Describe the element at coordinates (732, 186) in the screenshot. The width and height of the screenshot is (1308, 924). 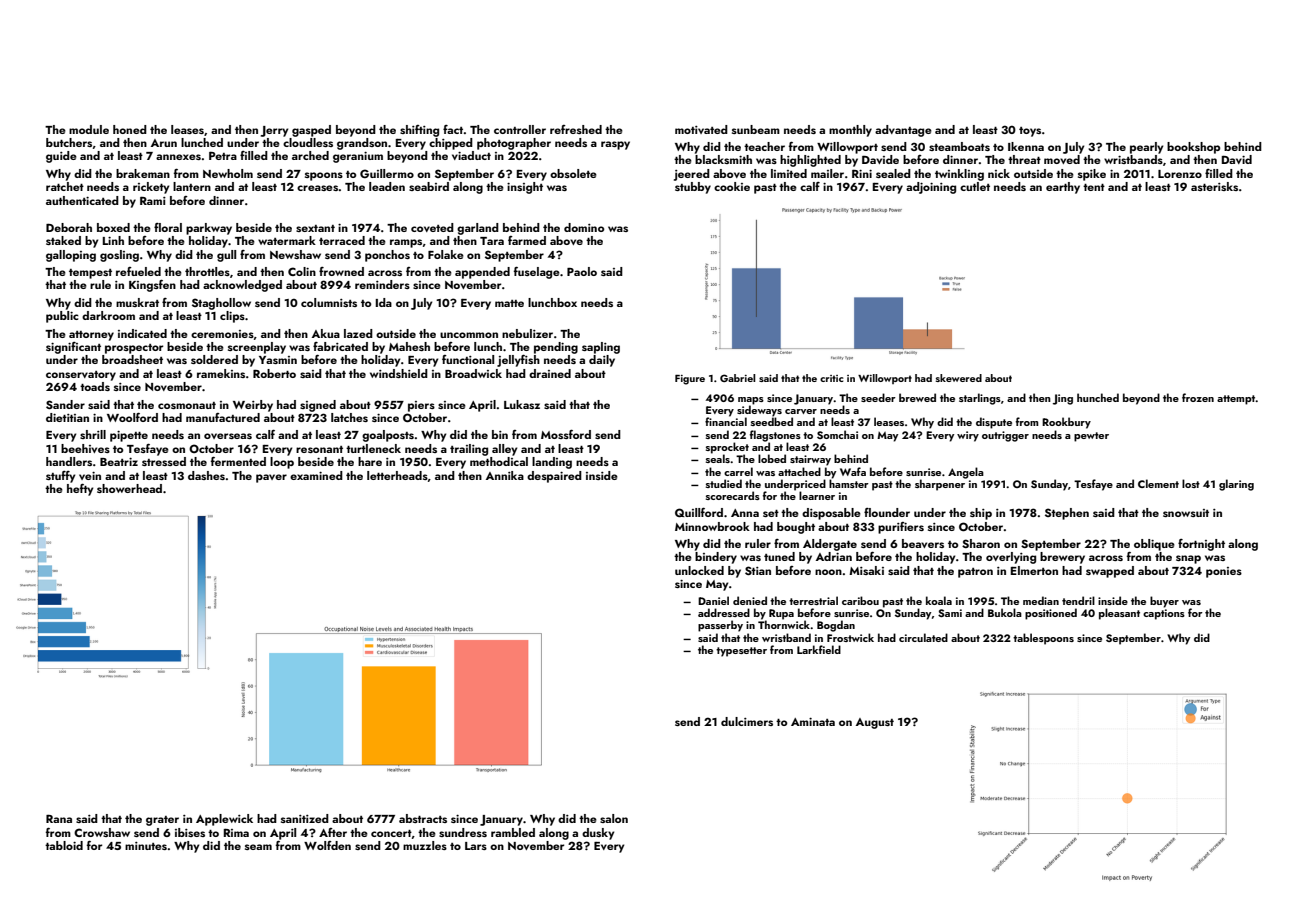
I see `cookie` at that location.
